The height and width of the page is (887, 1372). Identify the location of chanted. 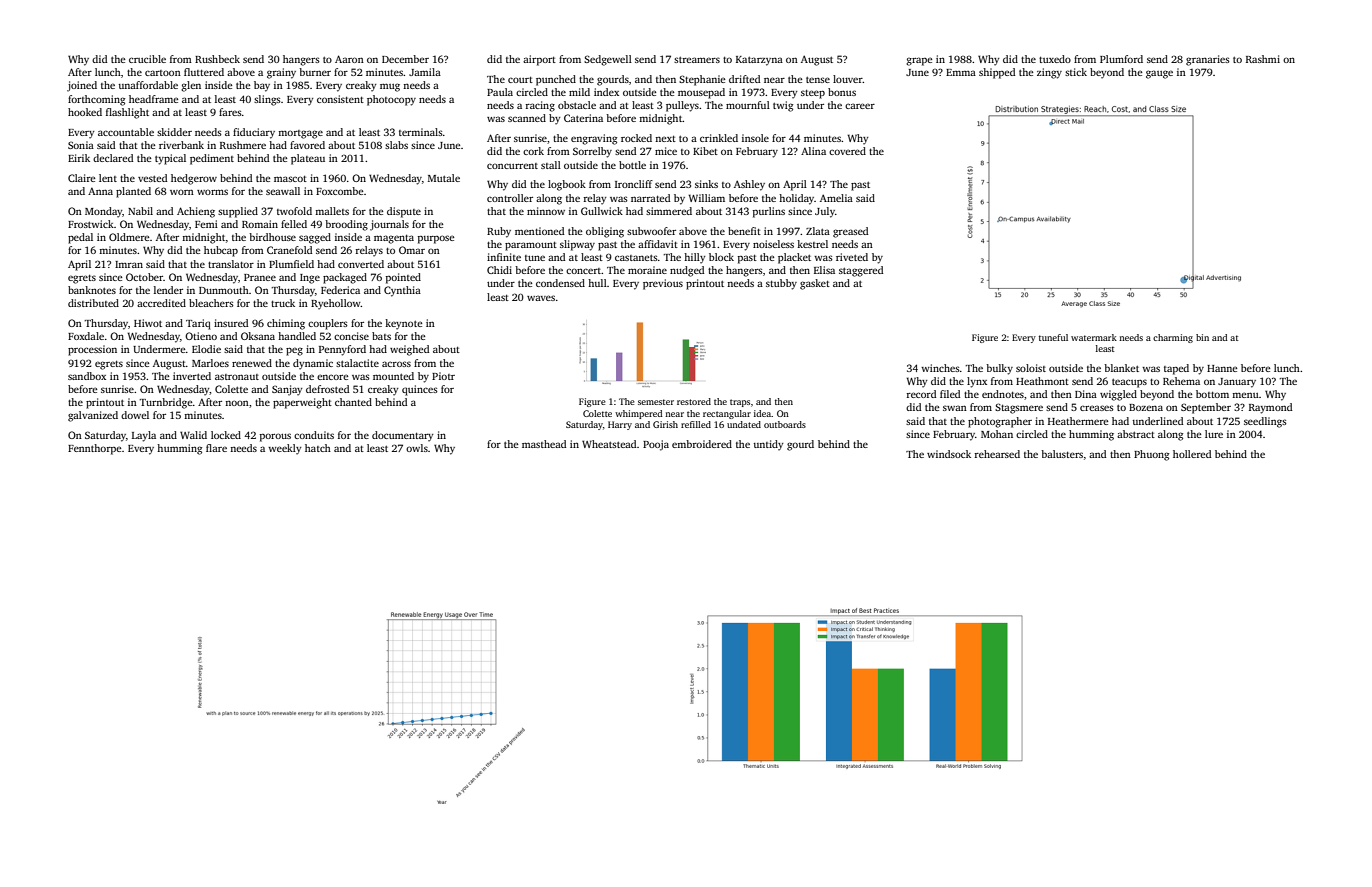
(353, 402).
